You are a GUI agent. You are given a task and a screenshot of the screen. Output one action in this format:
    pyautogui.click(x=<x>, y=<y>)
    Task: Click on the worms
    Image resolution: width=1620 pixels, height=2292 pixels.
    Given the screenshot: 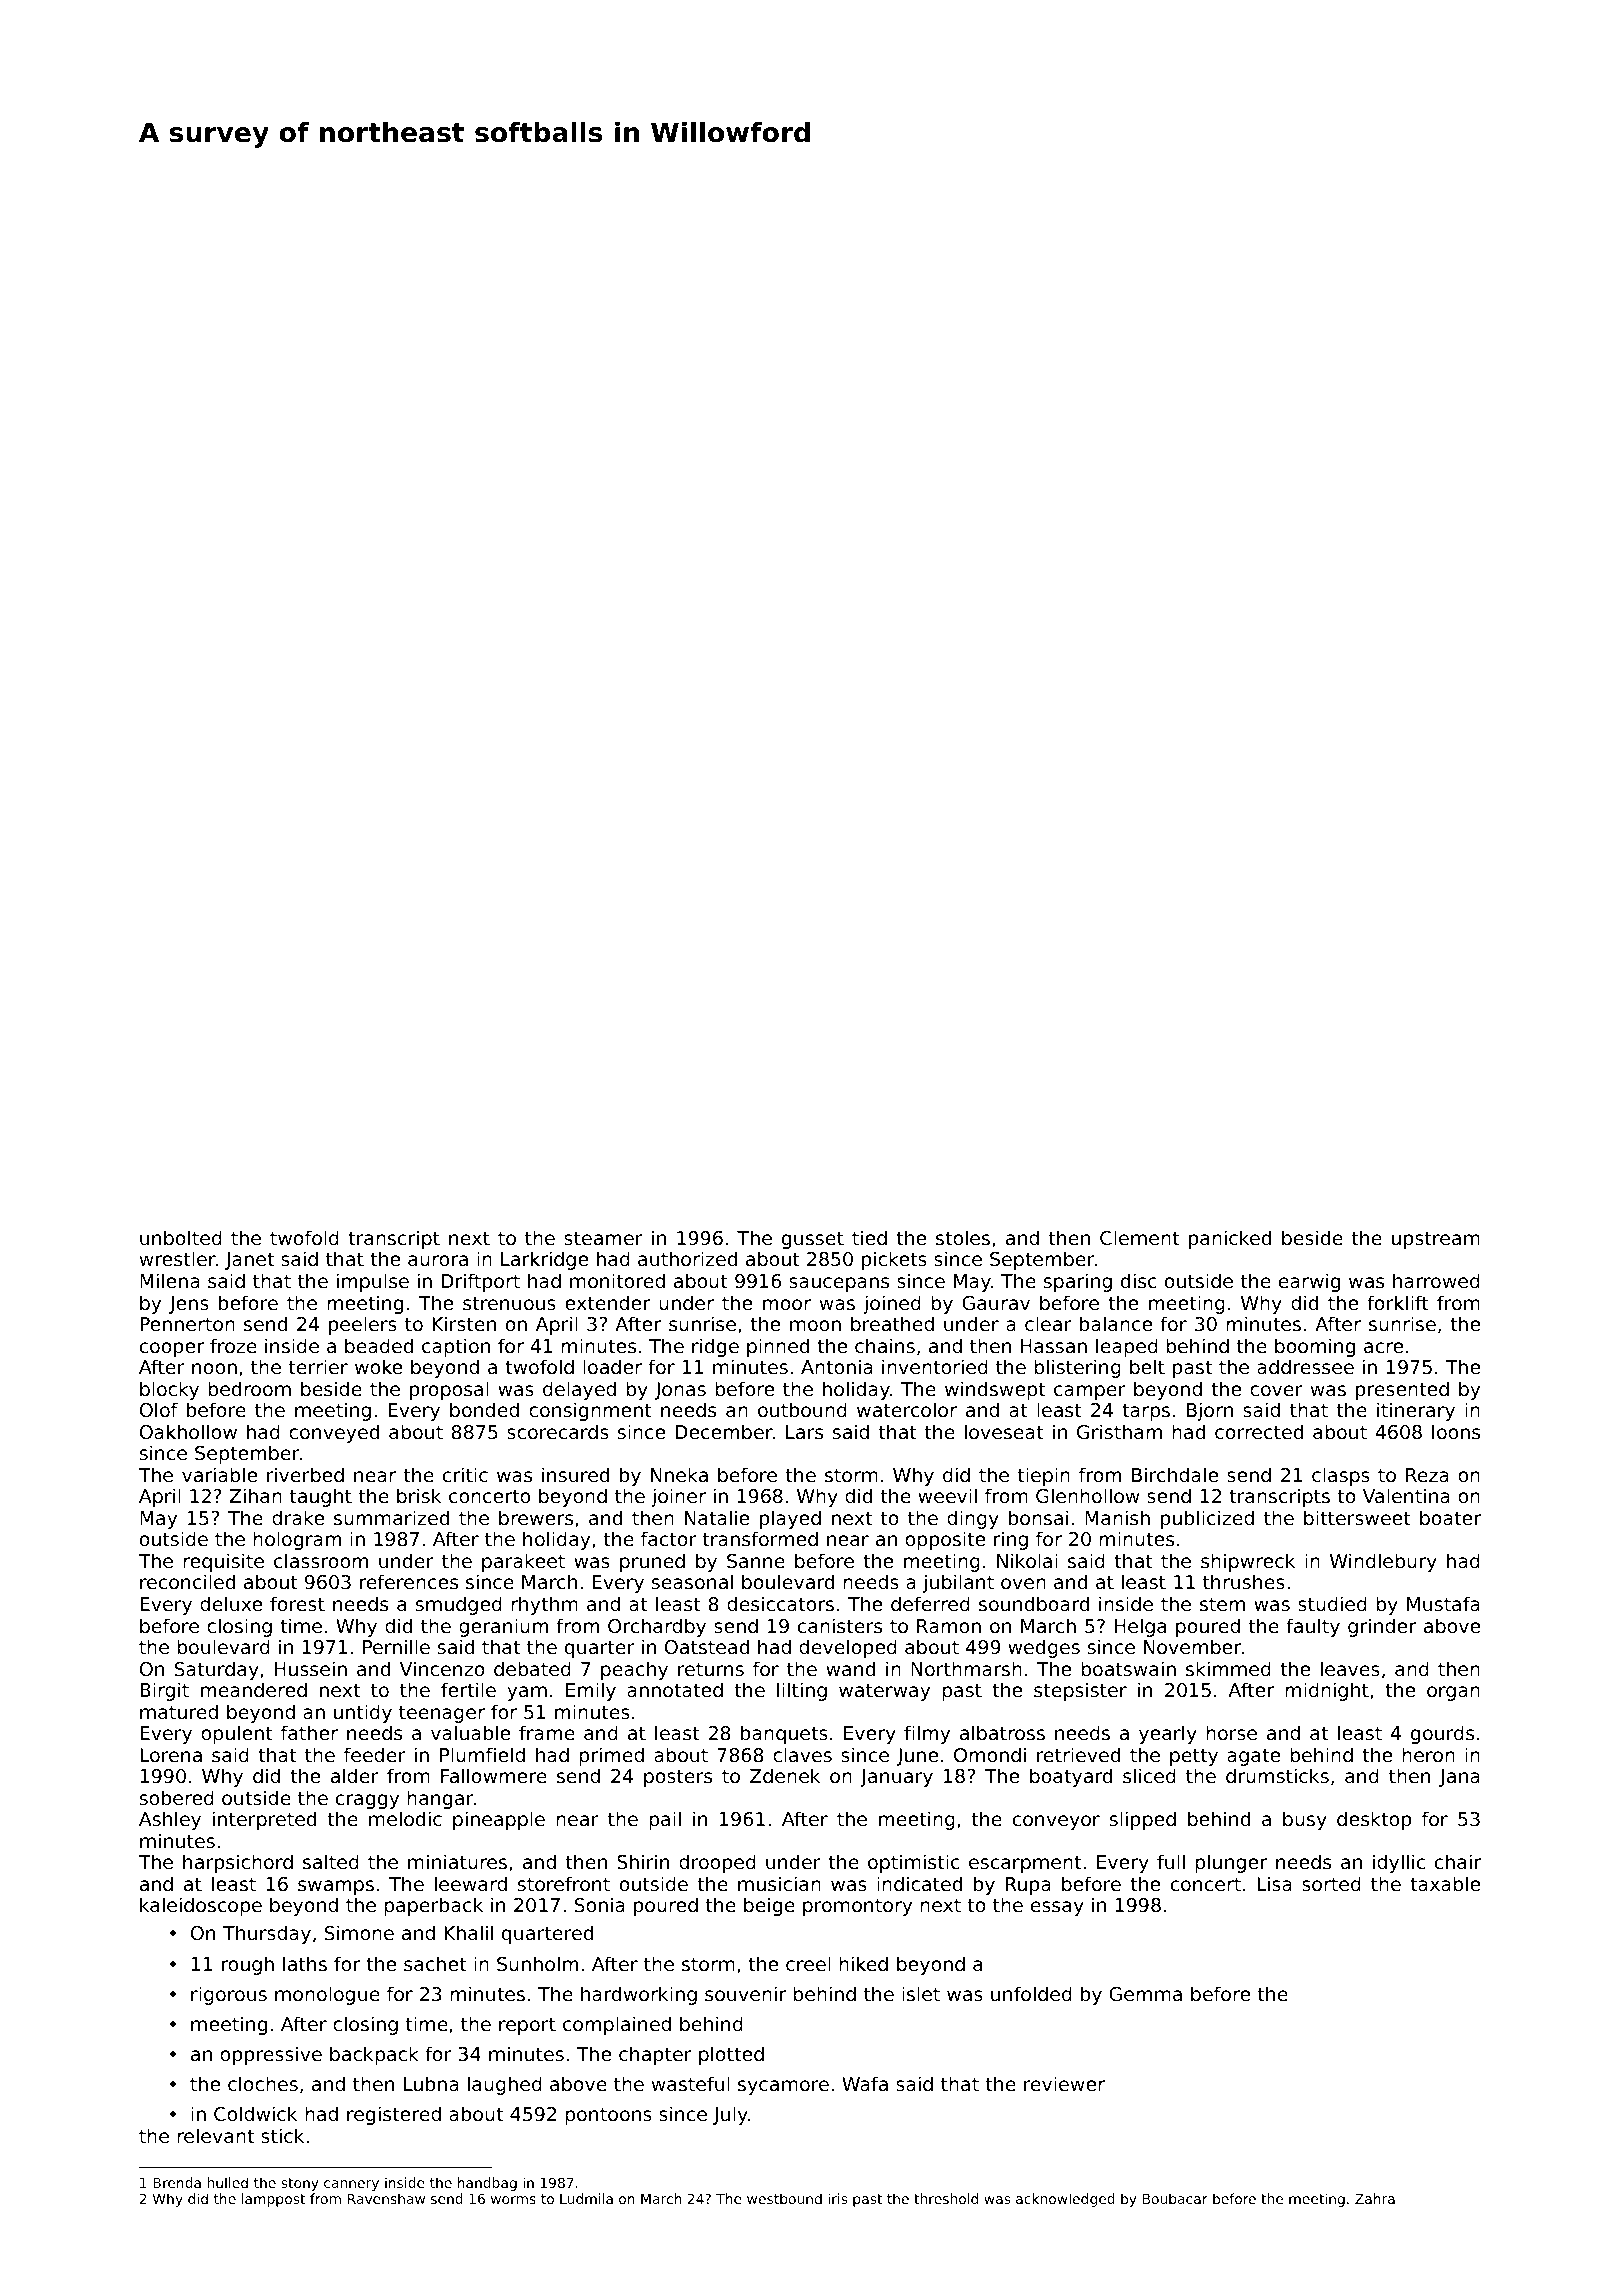 What is the action you would take?
    pyautogui.click(x=513, y=2200)
